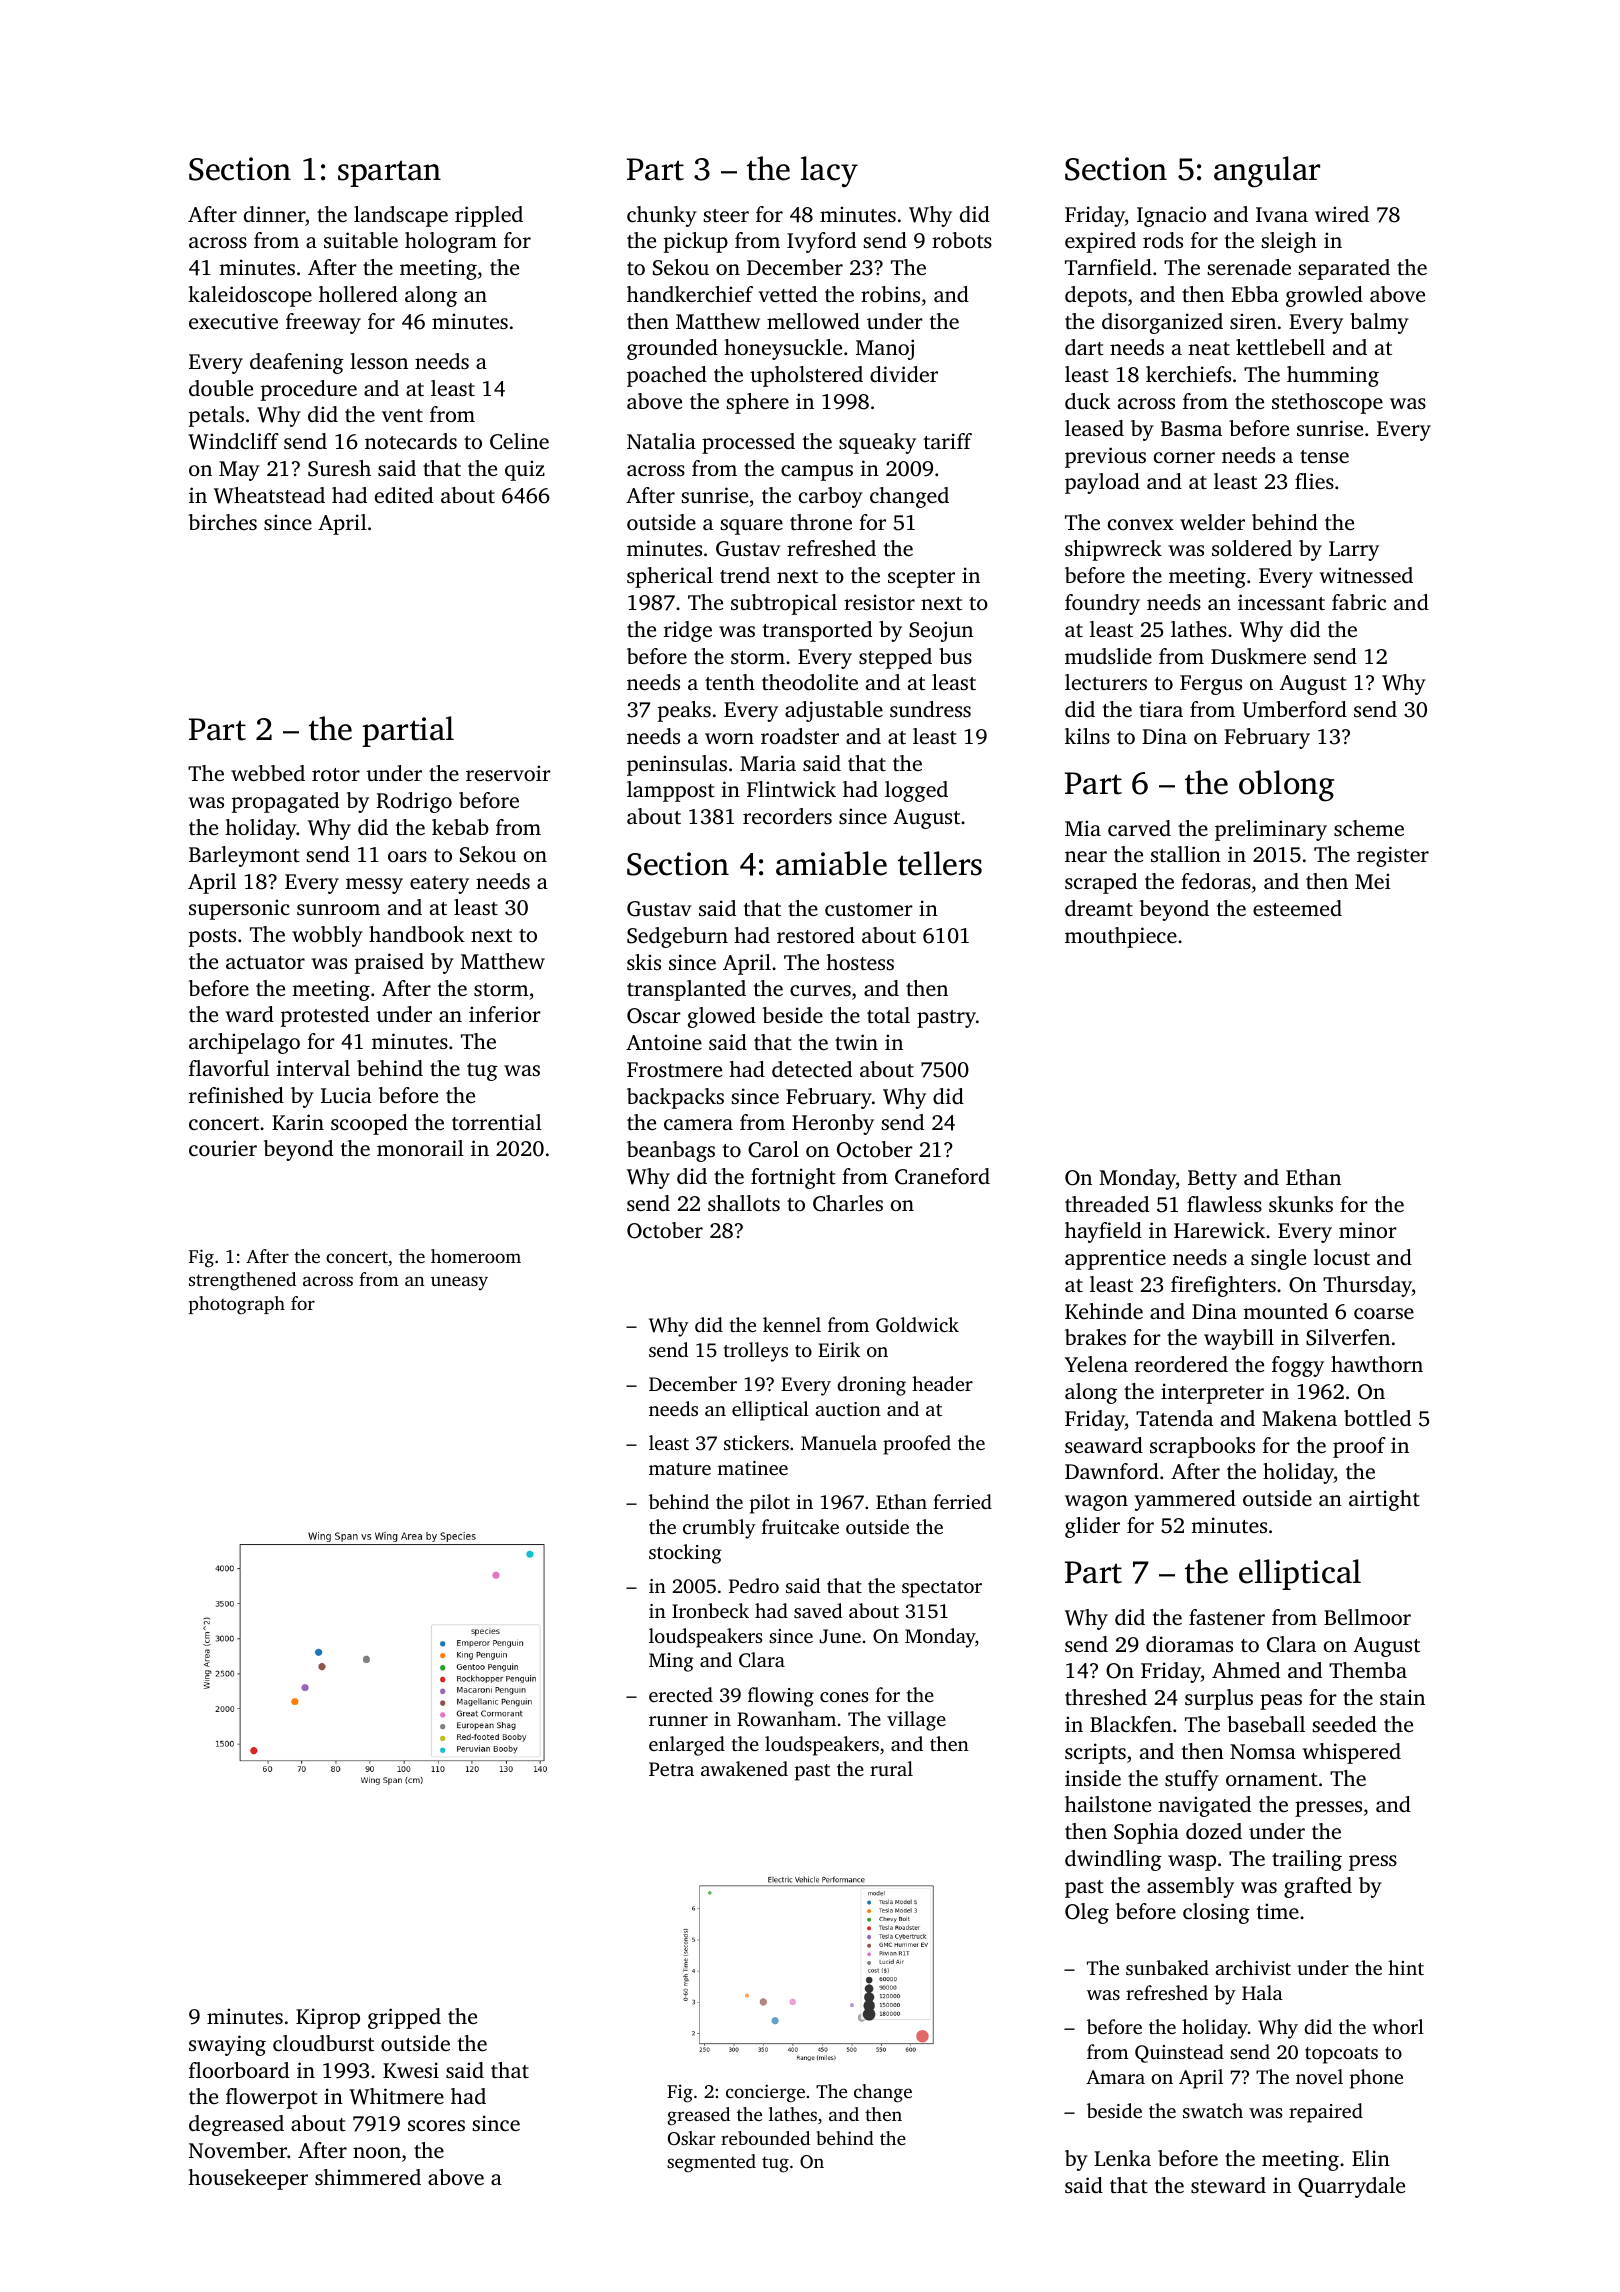 The image size is (1620, 2292). Describe the element at coordinates (756, 1442) in the screenshot. I see `stickers` at that location.
